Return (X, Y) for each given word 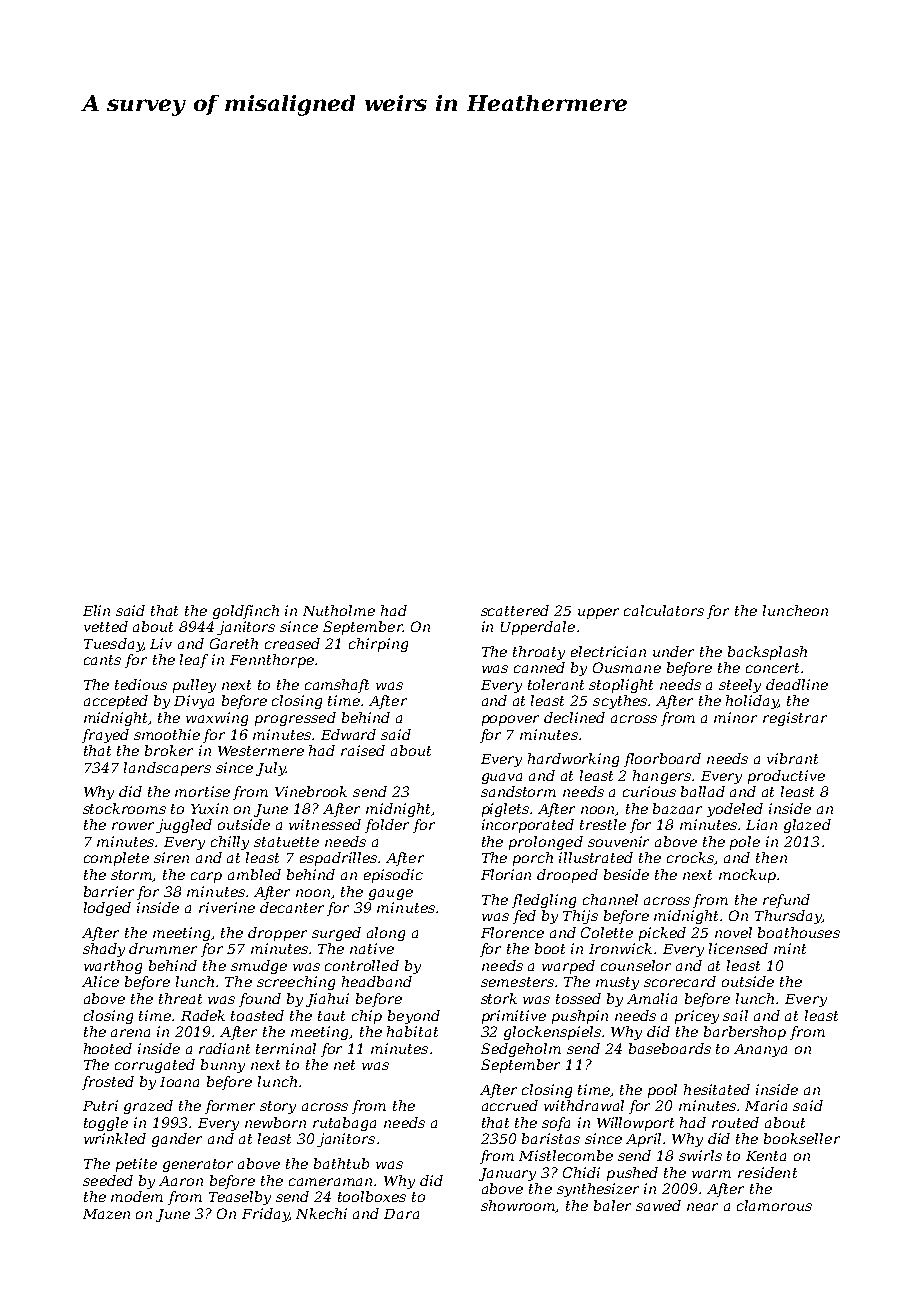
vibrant (792, 758)
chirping (378, 645)
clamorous (774, 1205)
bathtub (341, 1163)
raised (363, 750)
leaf (194, 661)
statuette (286, 842)
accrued (510, 1105)
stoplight (621, 686)
